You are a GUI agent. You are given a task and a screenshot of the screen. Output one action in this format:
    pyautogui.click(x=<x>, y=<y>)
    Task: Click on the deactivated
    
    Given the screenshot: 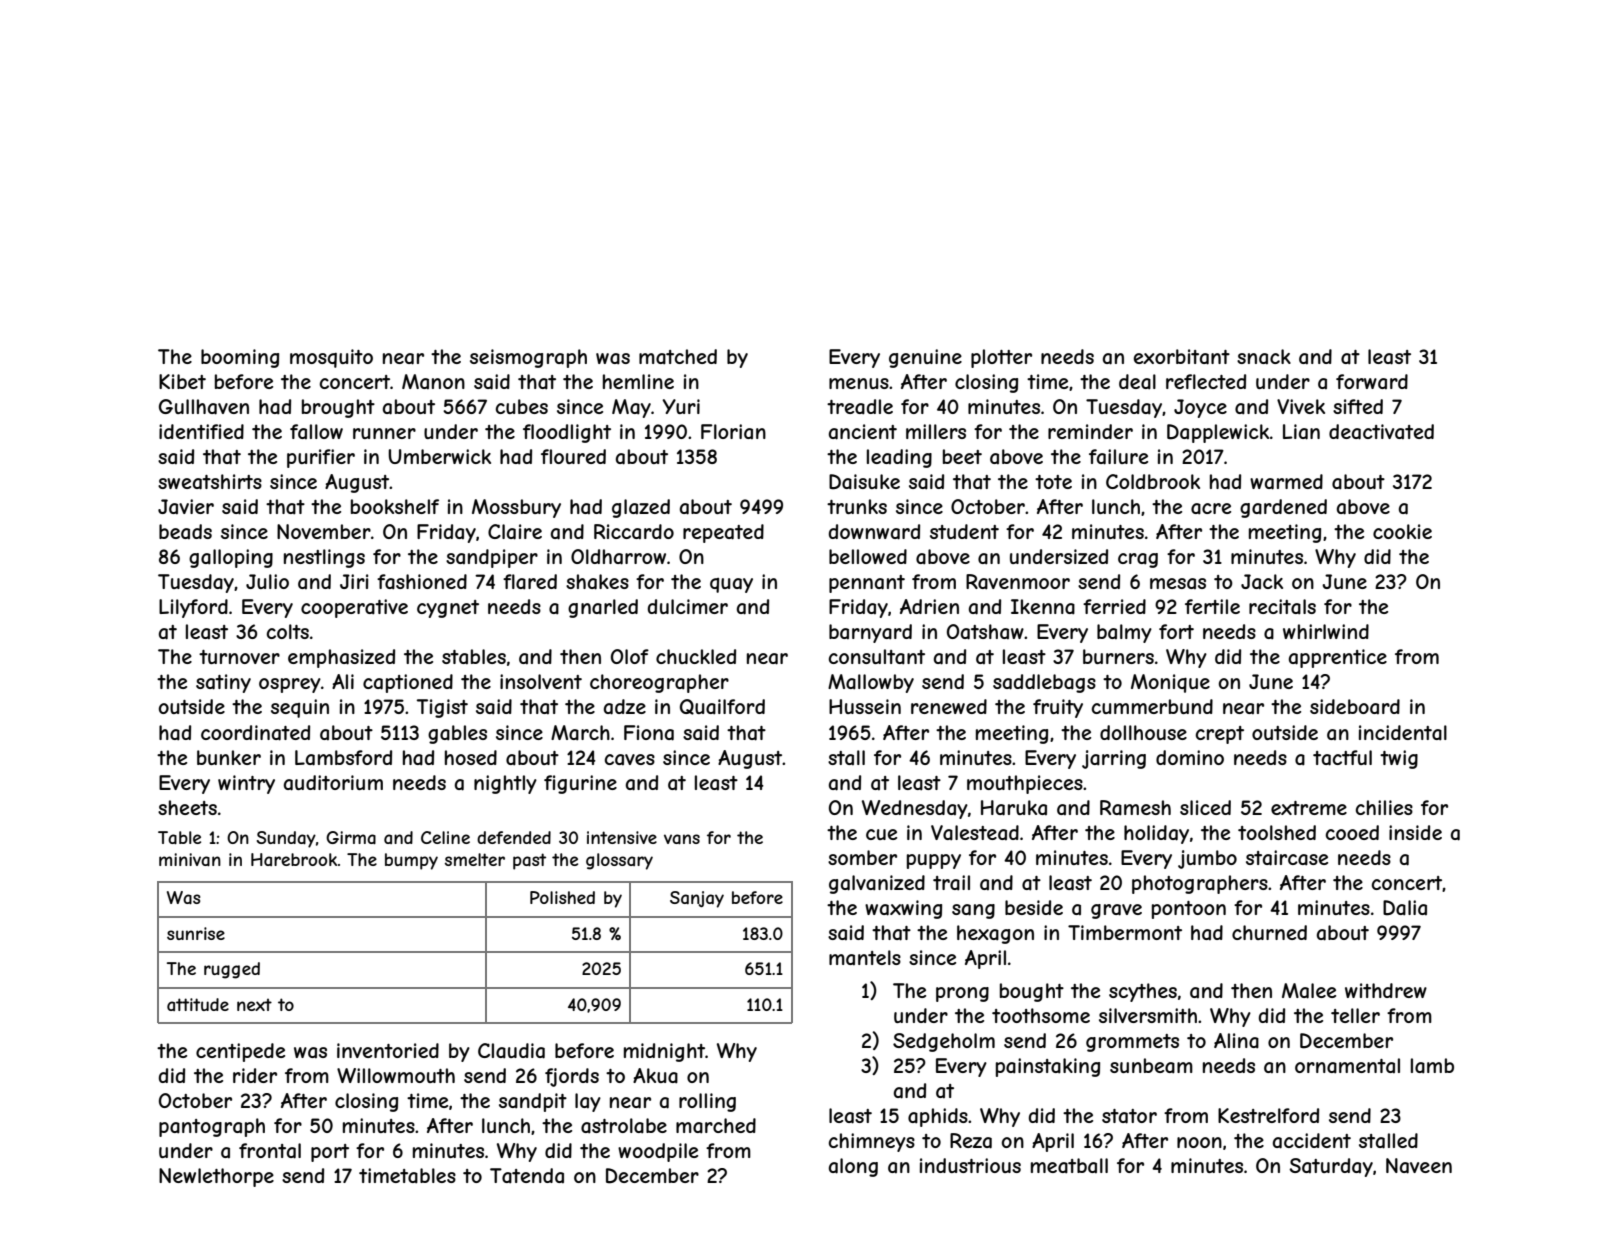 What is the action you would take?
    pyautogui.click(x=1381, y=432)
